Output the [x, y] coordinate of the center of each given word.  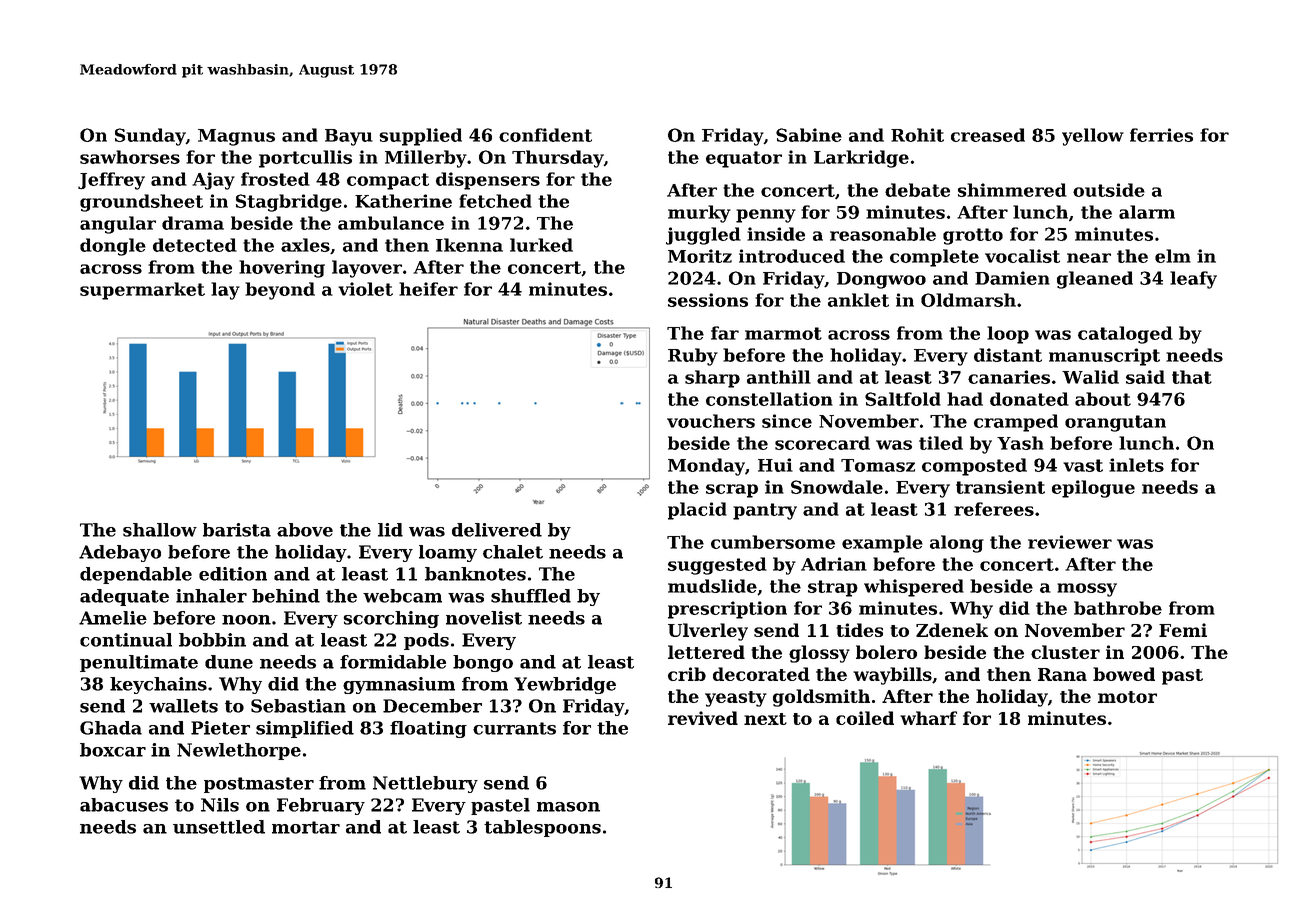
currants [514, 728]
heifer [428, 289]
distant [1008, 355]
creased [988, 135]
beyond [280, 291]
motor [1127, 697]
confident [545, 135]
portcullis [305, 159]
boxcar [113, 750]
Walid [1090, 377]
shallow [160, 530]
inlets [1136, 465]
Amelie [113, 618]
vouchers [711, 421]
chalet [513, 552]
